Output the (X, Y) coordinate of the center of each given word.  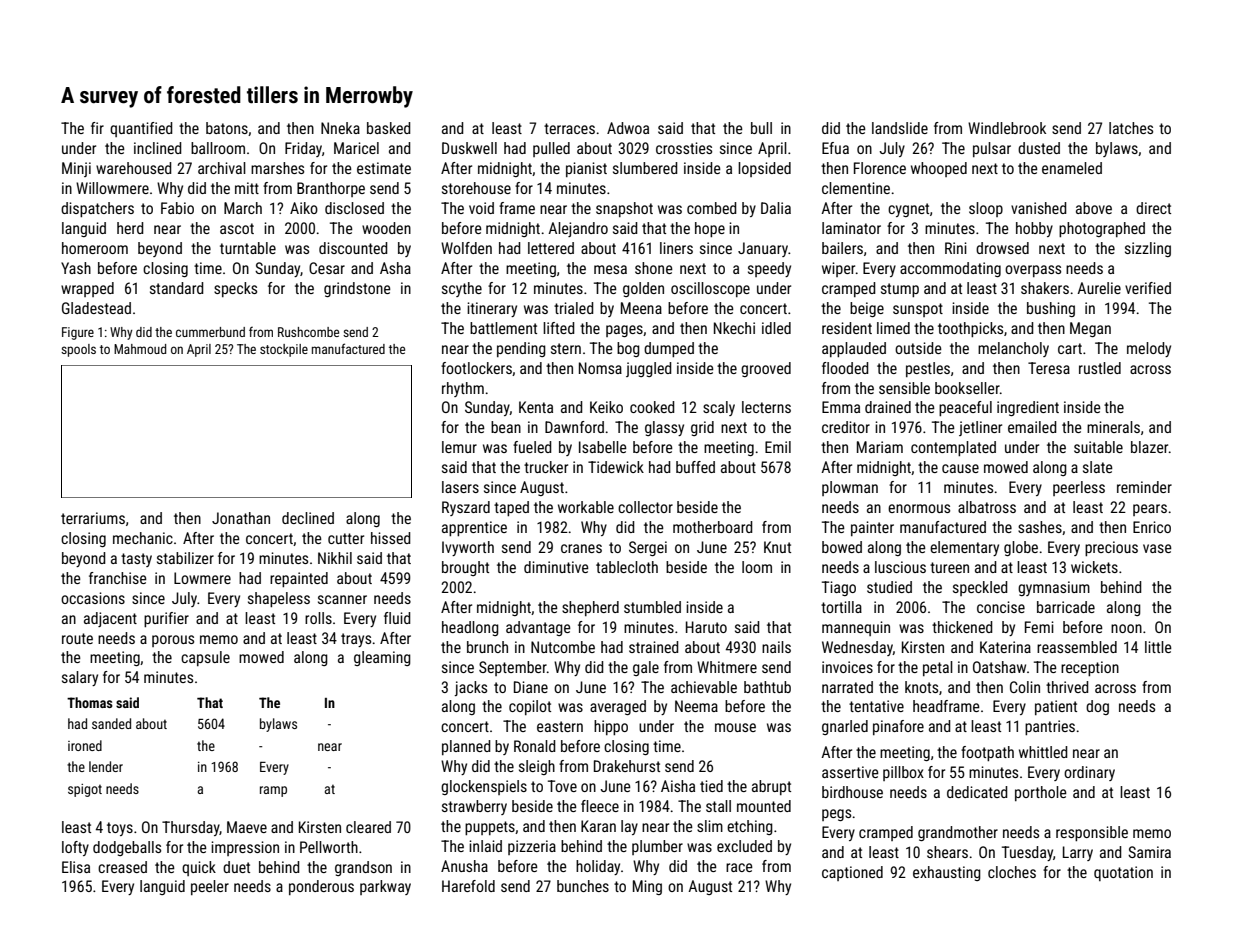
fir (97, 128)
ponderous (321, 887)
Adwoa (628, 128)
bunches (583, 886)
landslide (900, 128)
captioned (852, 873)
